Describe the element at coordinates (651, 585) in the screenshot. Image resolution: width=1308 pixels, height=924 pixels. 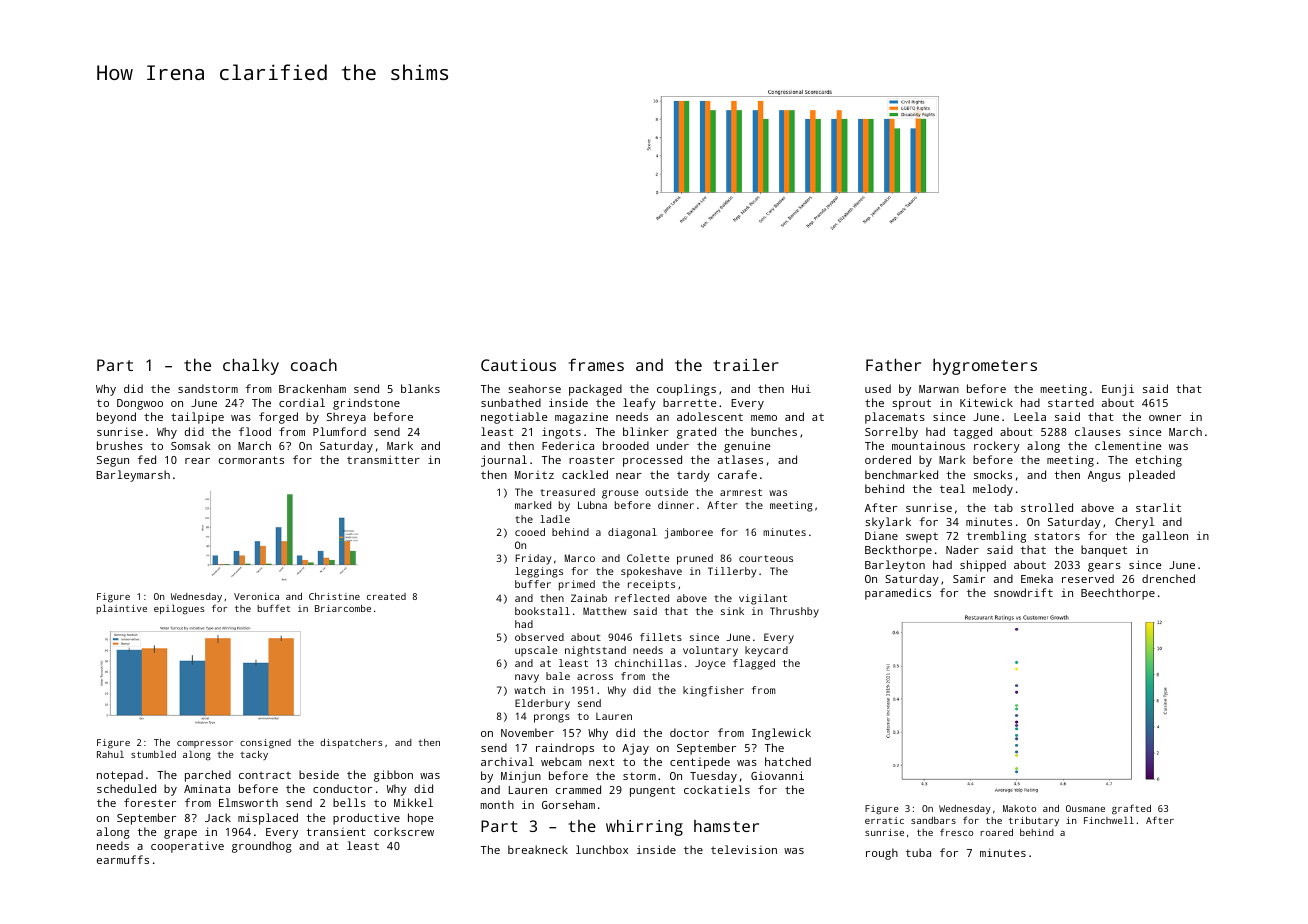
I see `receipts` at that location.
